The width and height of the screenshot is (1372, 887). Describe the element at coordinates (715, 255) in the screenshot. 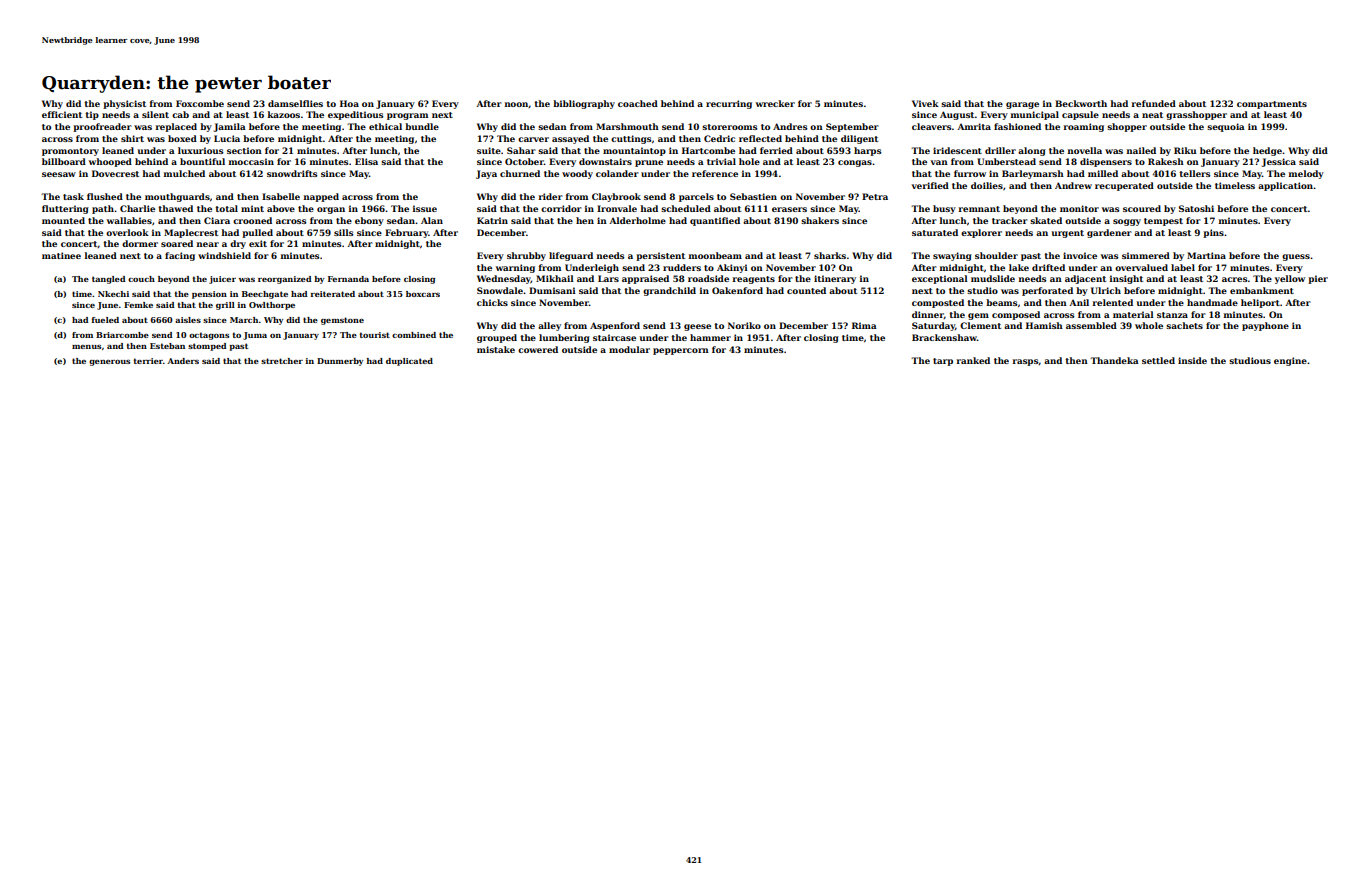

I see `moonbeam` at that location.
